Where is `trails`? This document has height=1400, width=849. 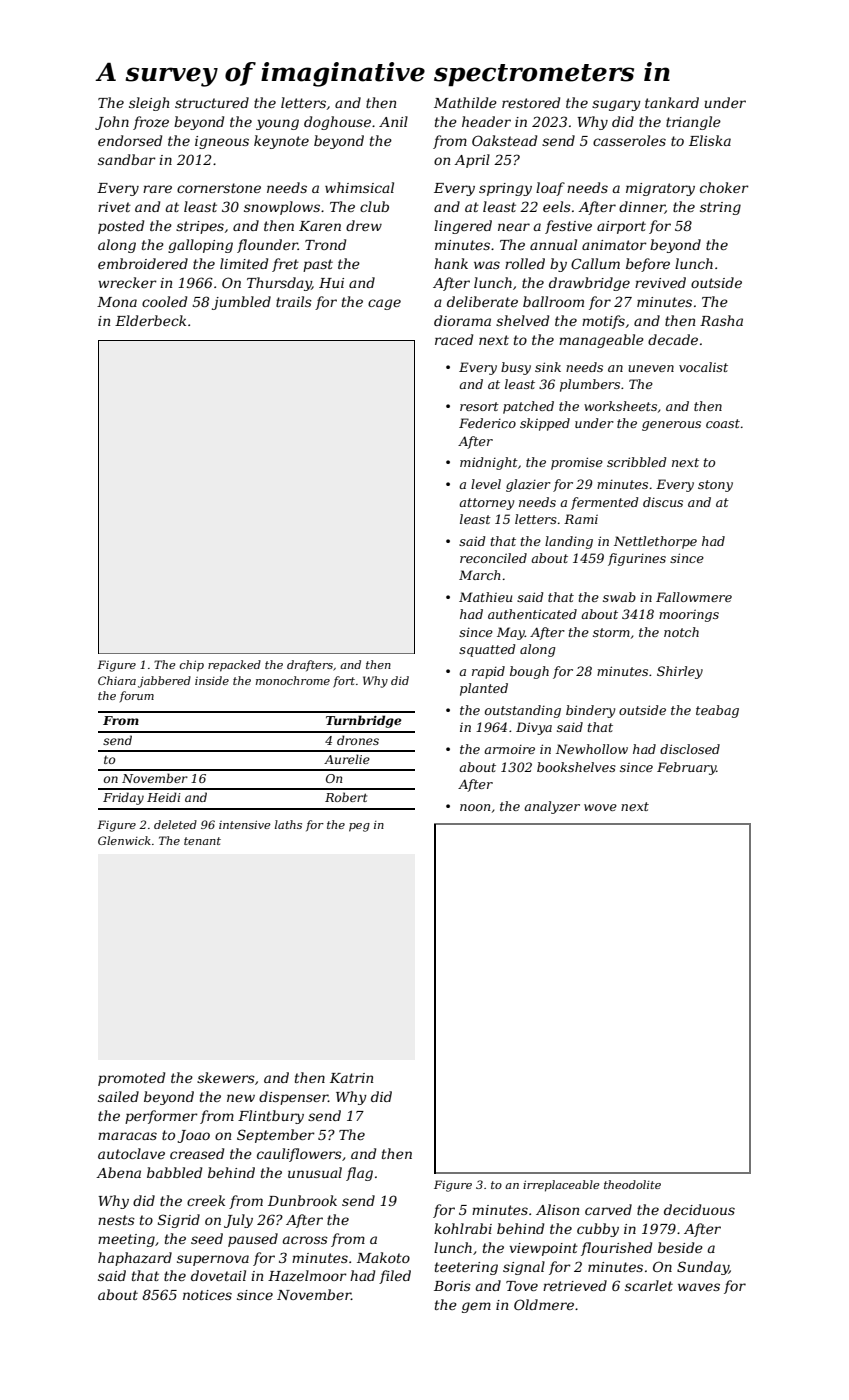 trails is located at coordinates (294, 301).
